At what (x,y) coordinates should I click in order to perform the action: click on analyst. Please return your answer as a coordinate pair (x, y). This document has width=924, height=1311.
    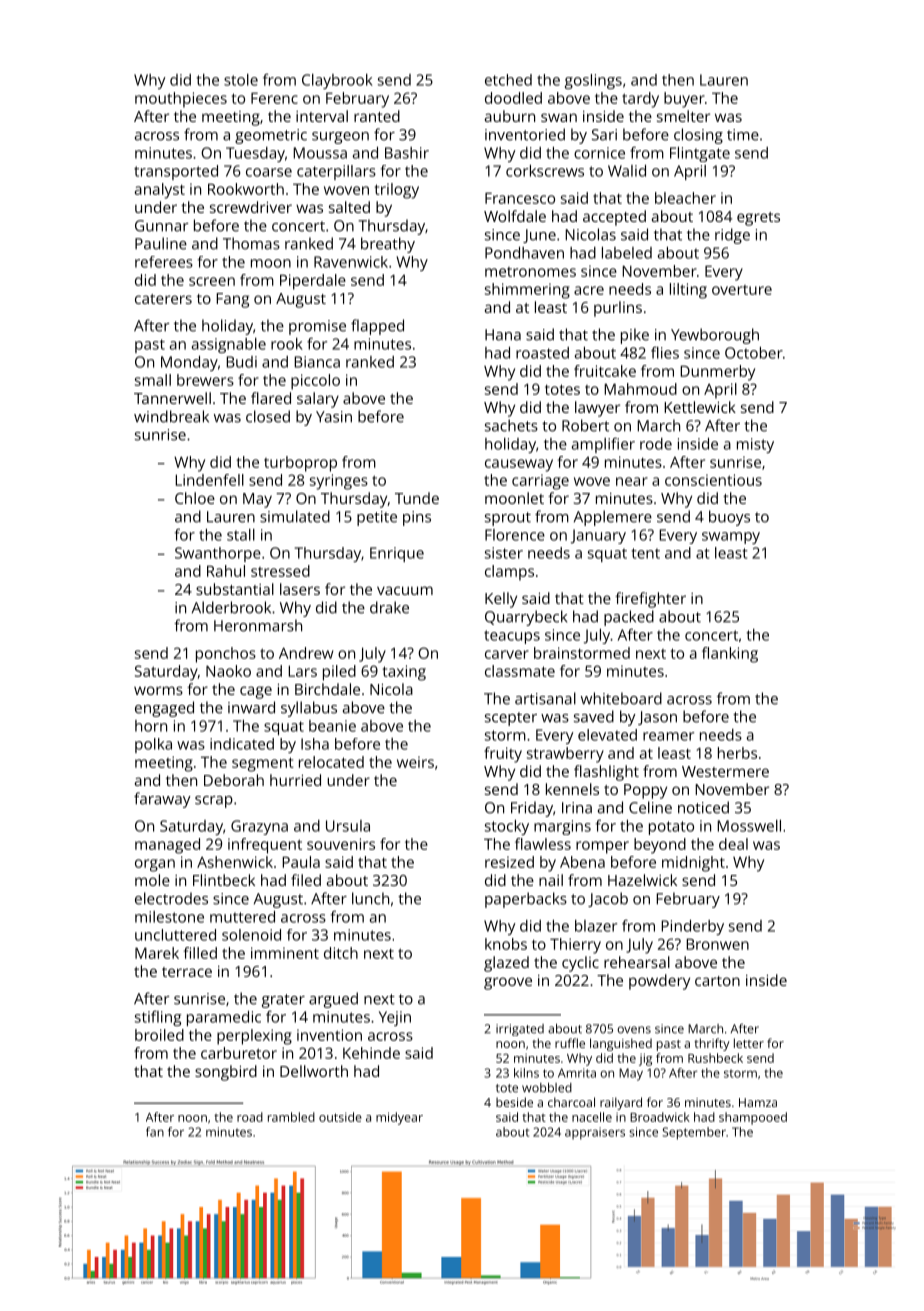
    Looking at the image, I should click on (160, 191).
